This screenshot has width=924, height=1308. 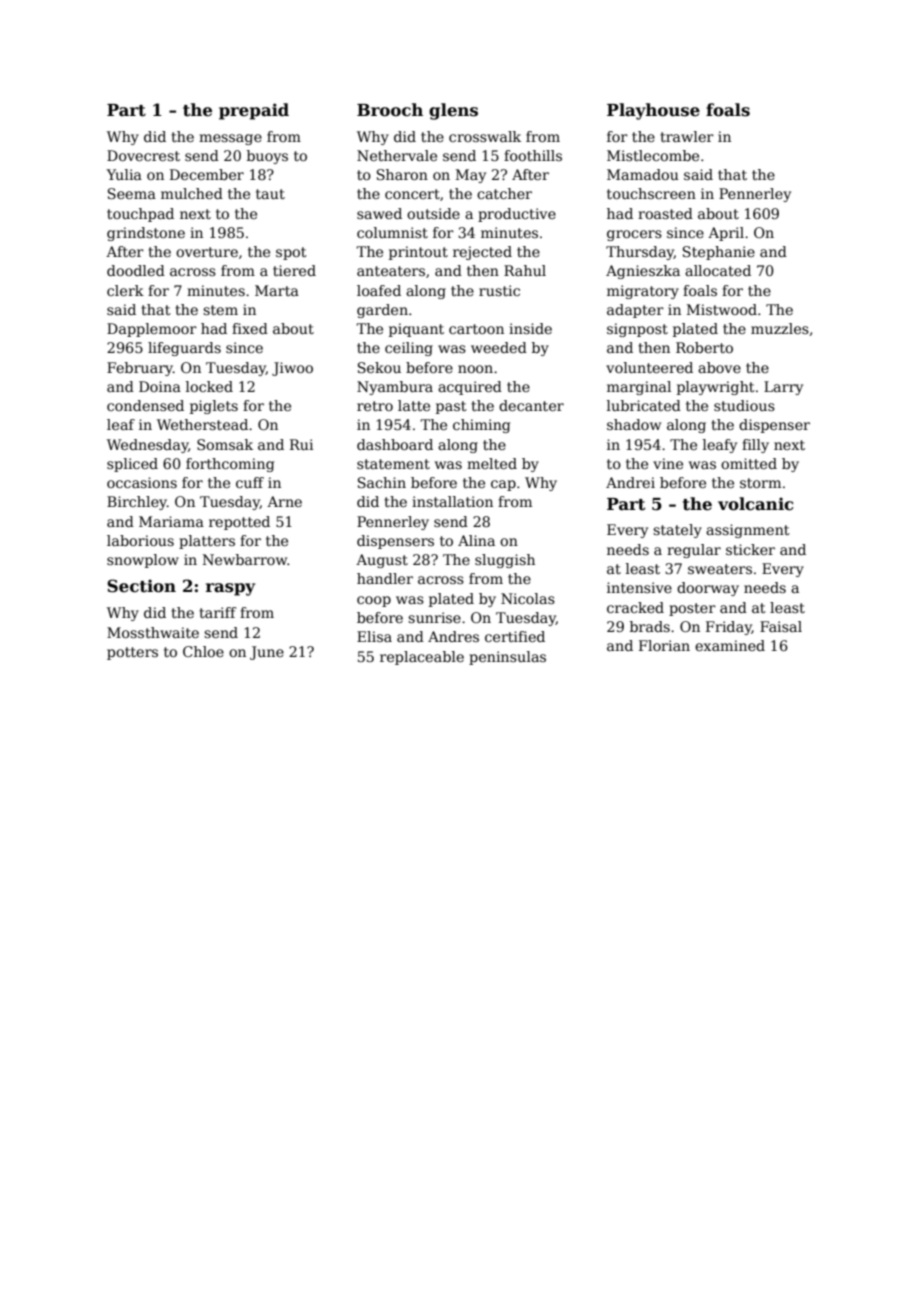 I want to click on prepaid, so click(x=254, y=111).
